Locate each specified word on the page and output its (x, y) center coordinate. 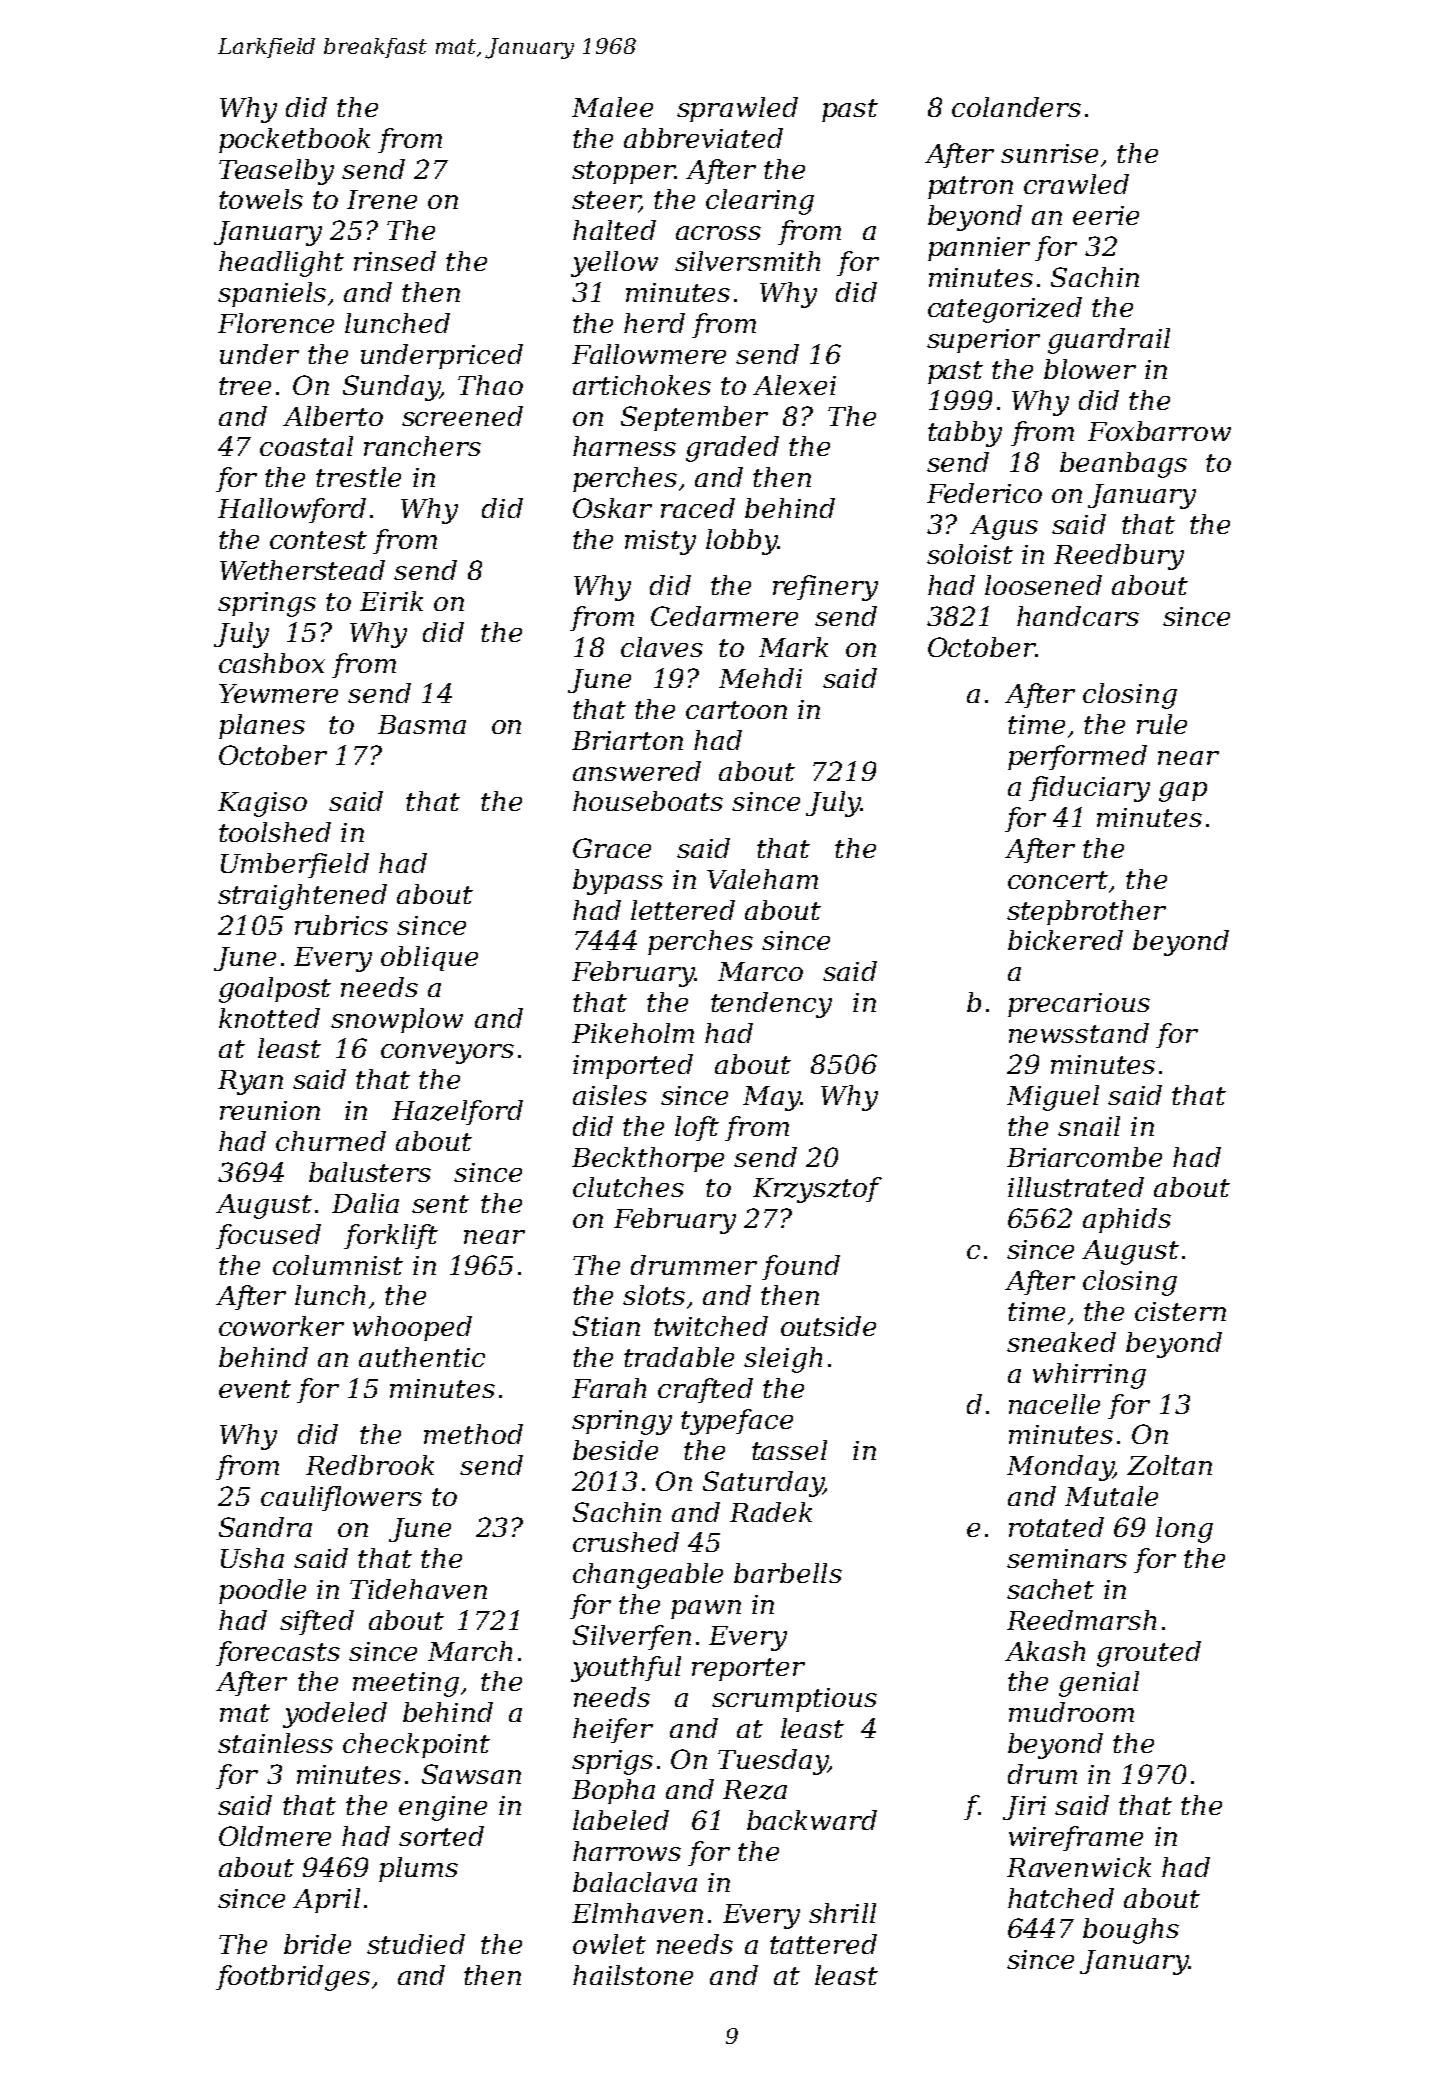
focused (268, 1236)
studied (416, 1944)
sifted (317, 1622)
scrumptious (794, 1700)
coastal (306, 446)
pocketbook (294, 140)
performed (1077, 757)
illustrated (1076, 1187)
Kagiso (262, 804)
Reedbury (1119, 557)
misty (660, 542)
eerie (1106, 215)
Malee (612, 107)
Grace (612, 848)
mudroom (1071, 1712)
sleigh (783, 1360)
